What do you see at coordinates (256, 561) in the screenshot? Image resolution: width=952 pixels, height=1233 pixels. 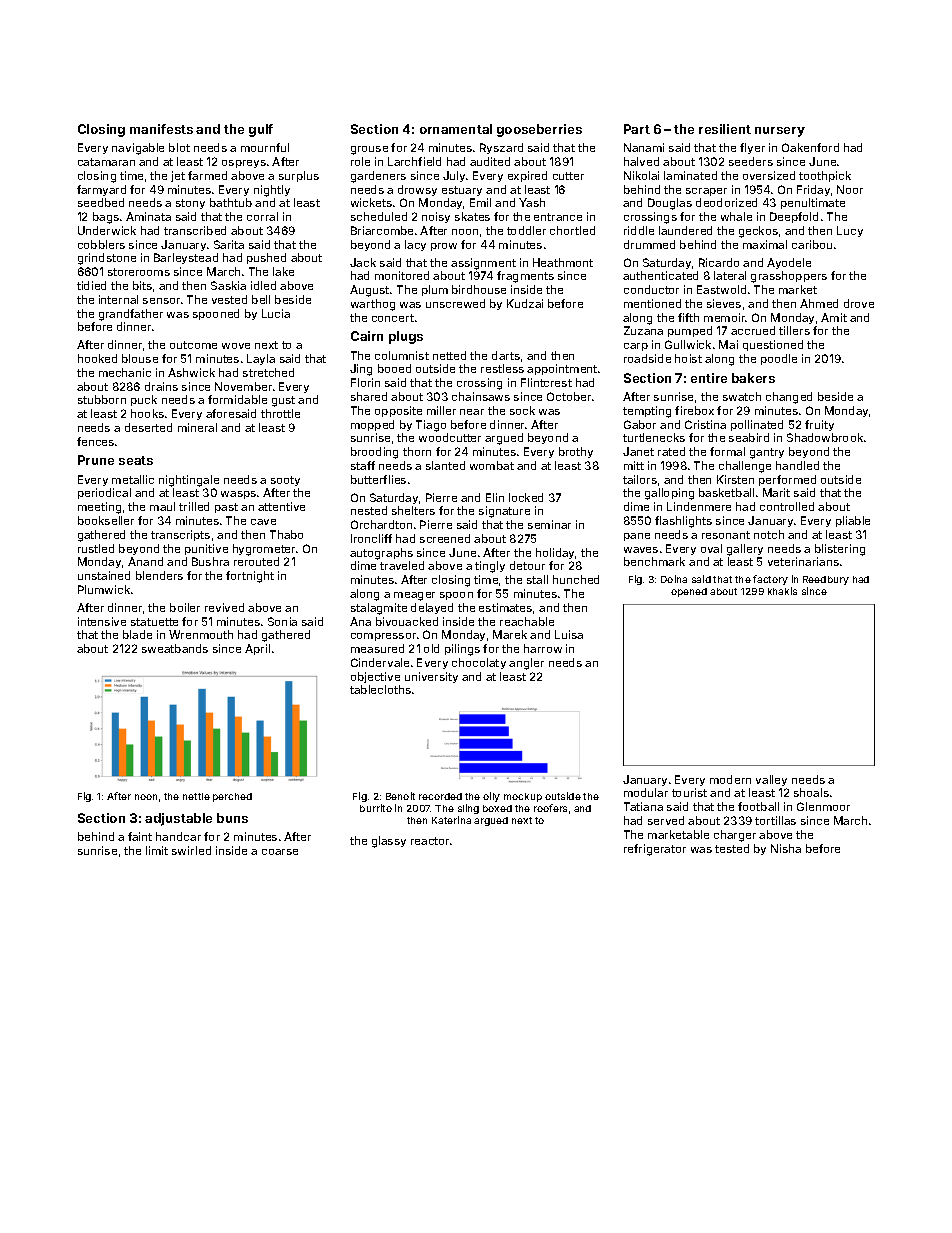 I see `rerouted` at bounding box center [256, 561].
